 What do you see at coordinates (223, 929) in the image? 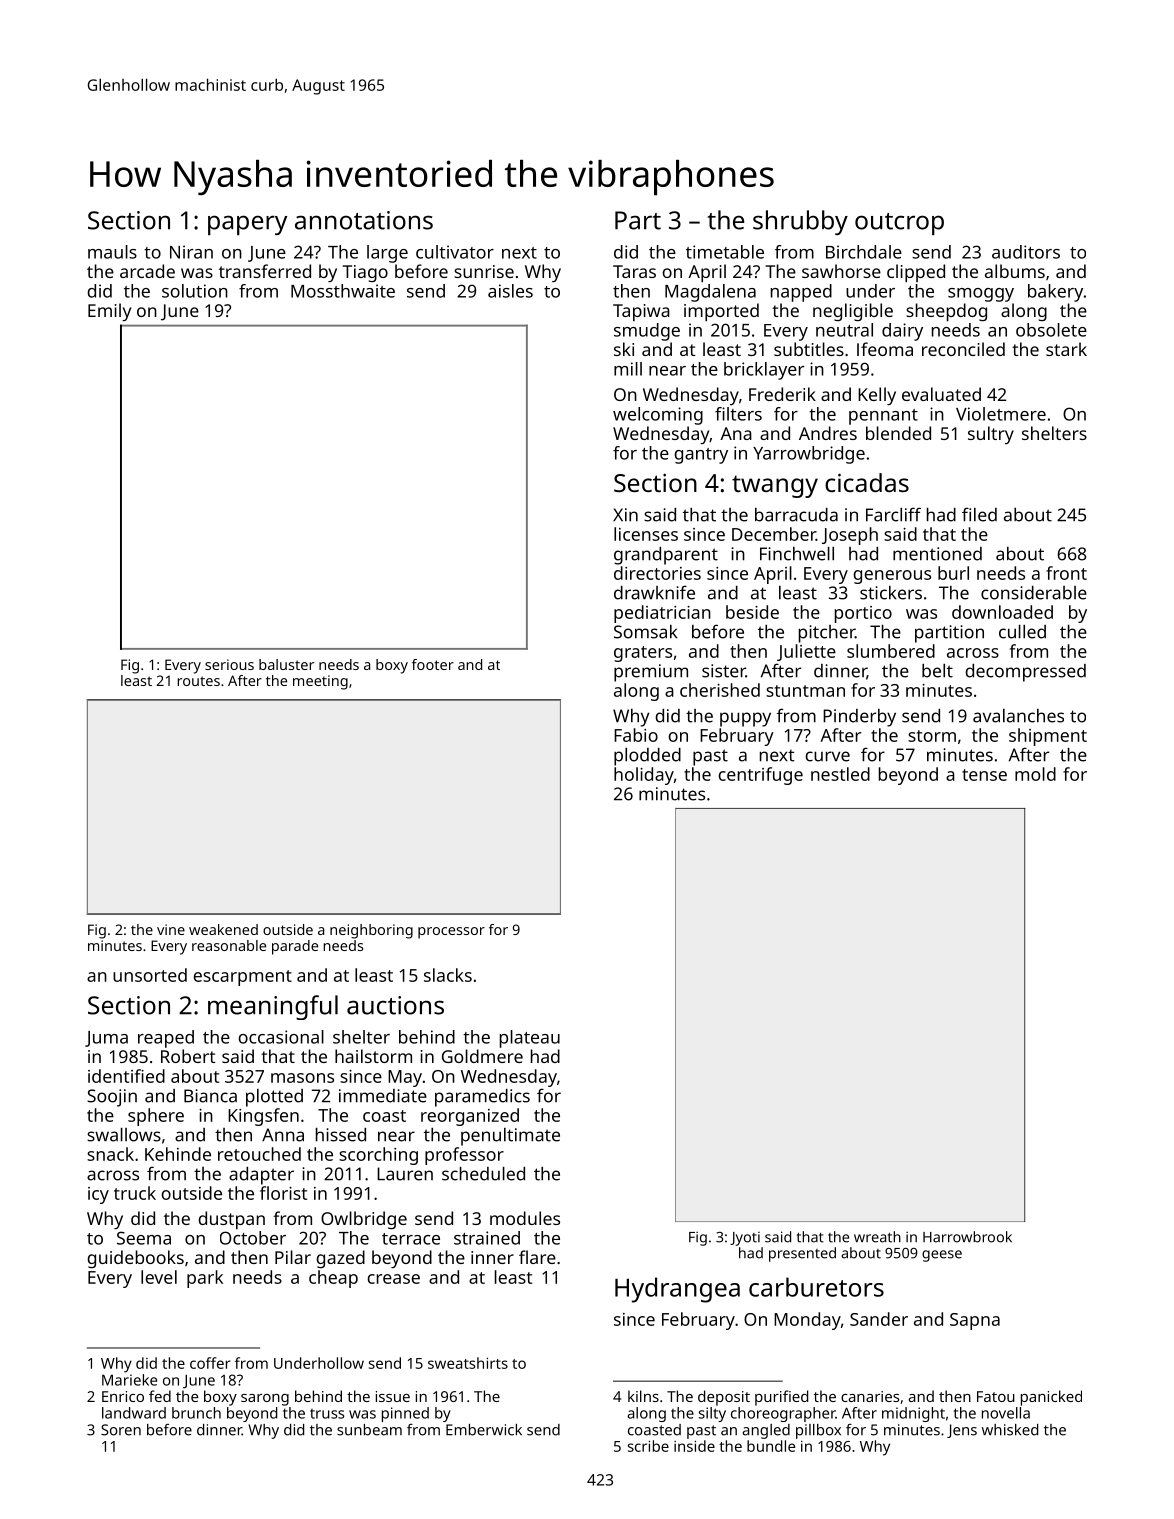
I see `weakened` at bounding box center [223, 929].
